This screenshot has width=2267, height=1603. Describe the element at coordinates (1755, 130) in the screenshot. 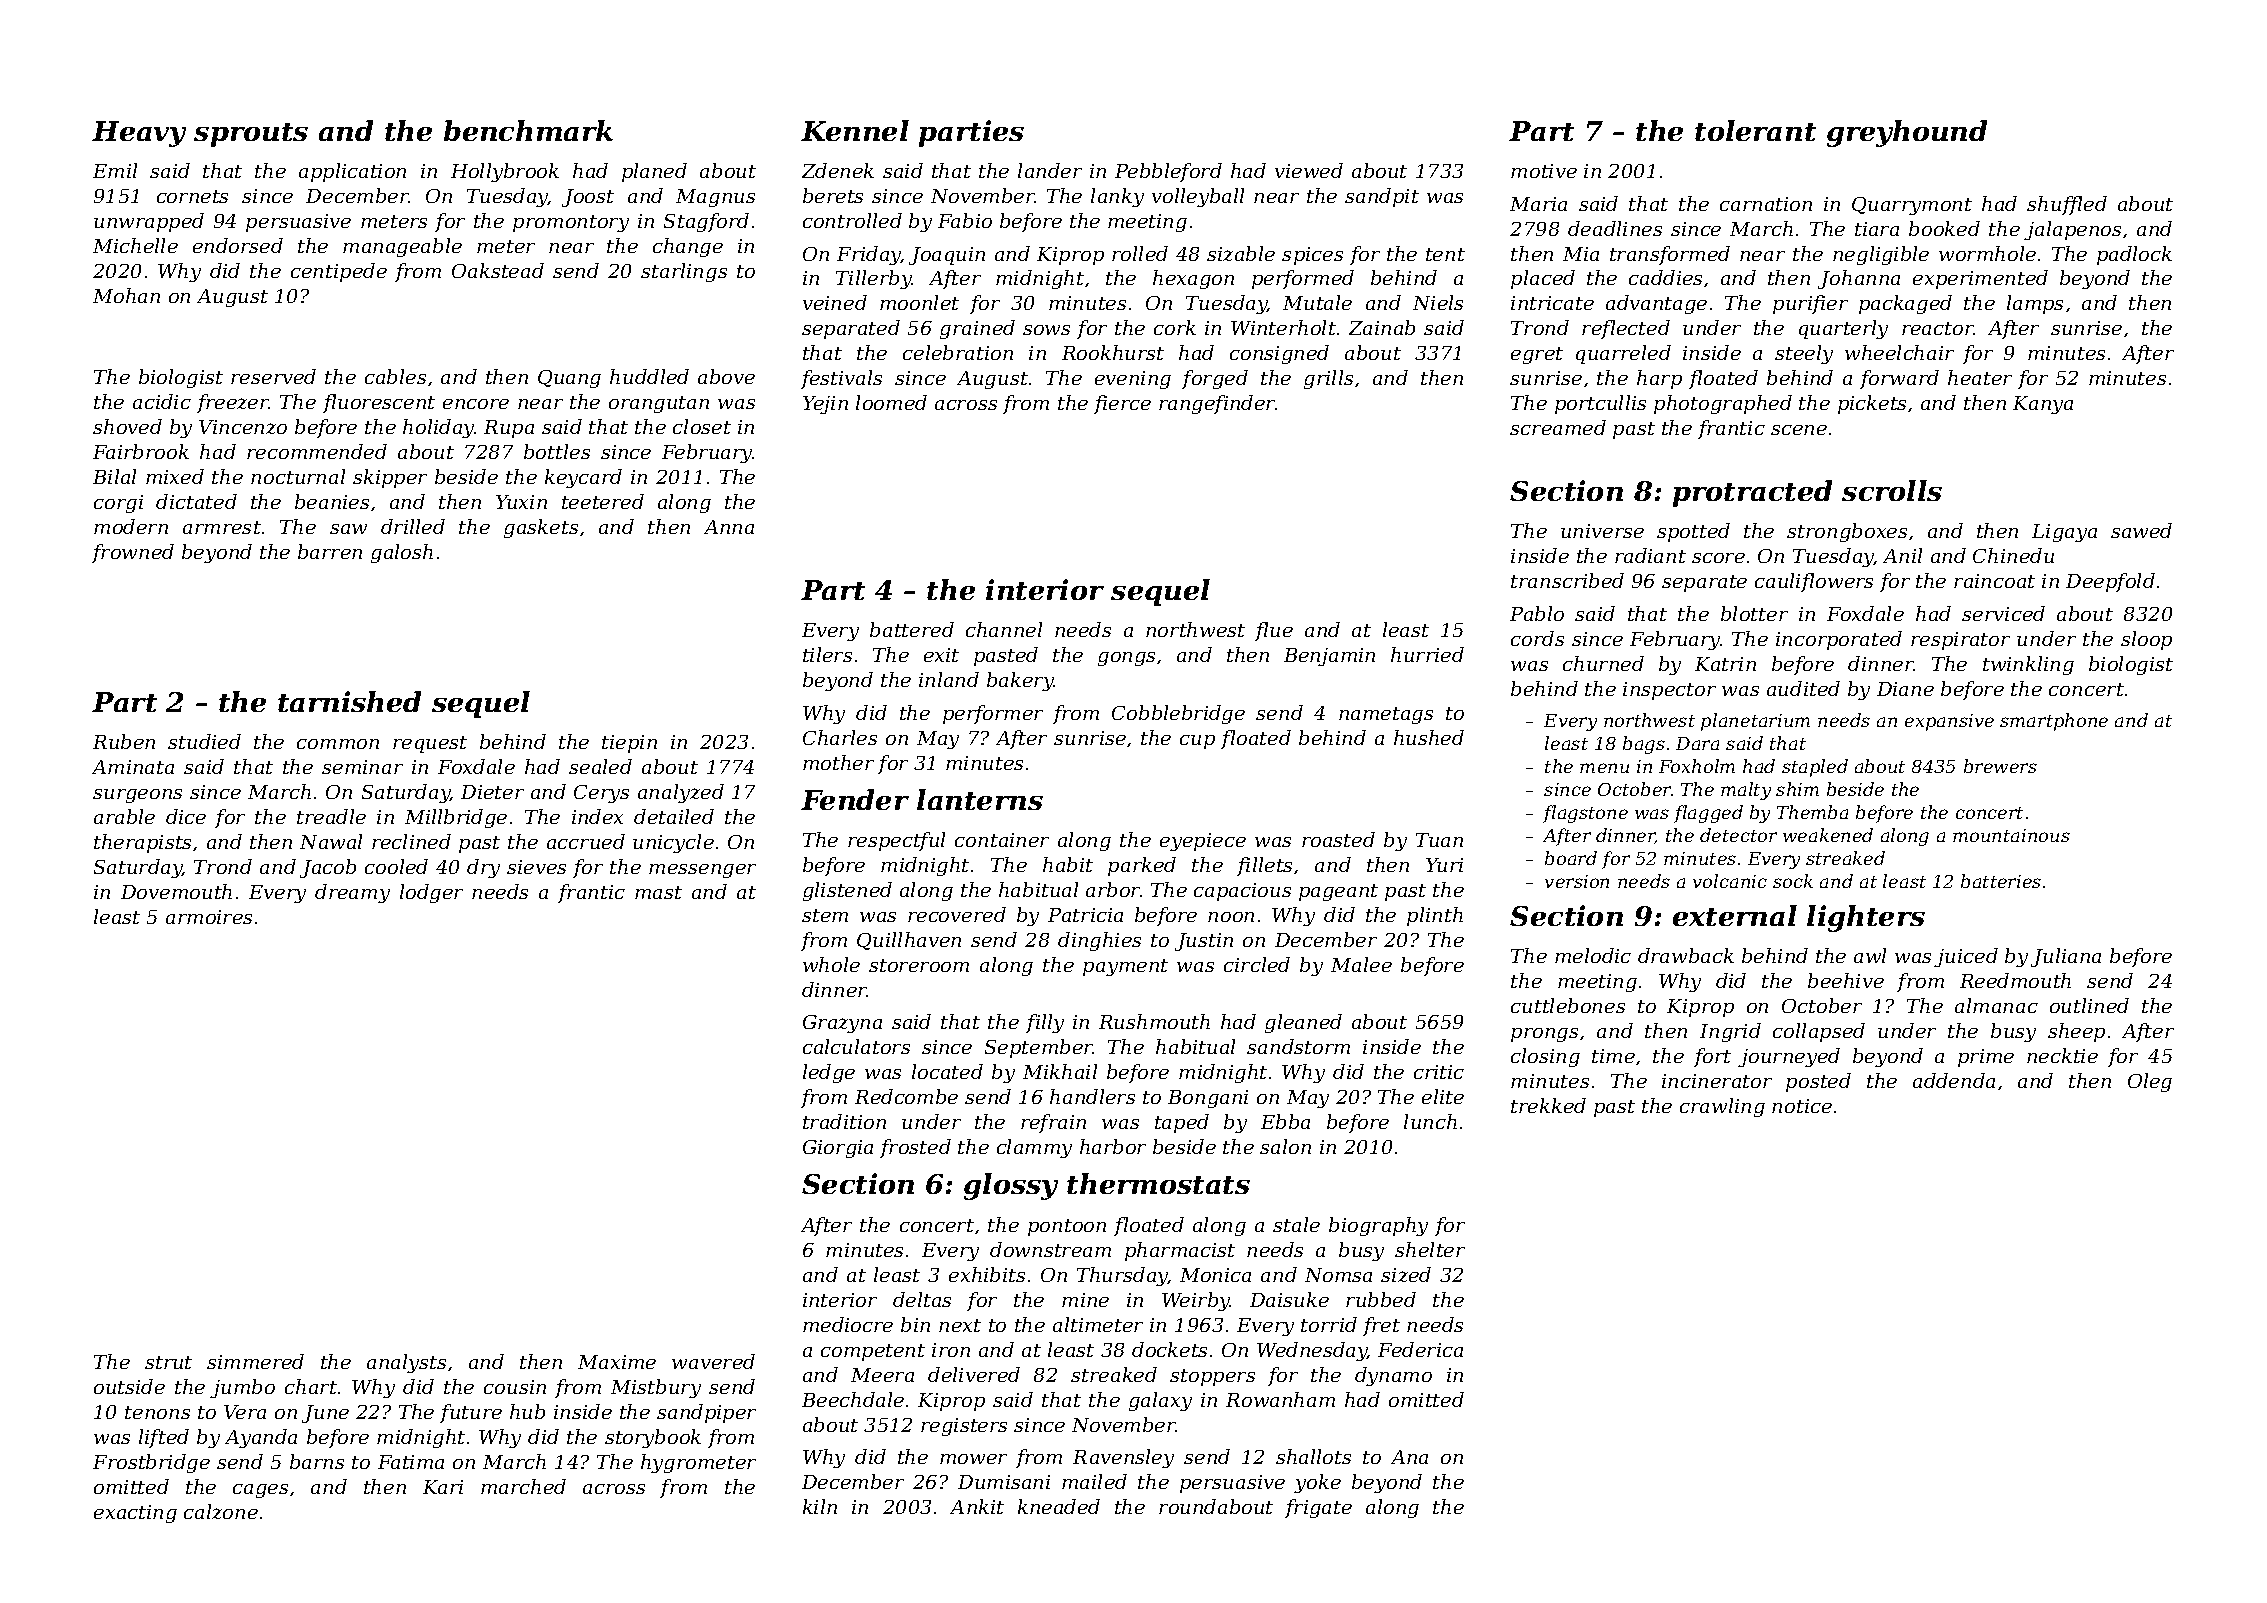

I see `tolerant` at that location.
